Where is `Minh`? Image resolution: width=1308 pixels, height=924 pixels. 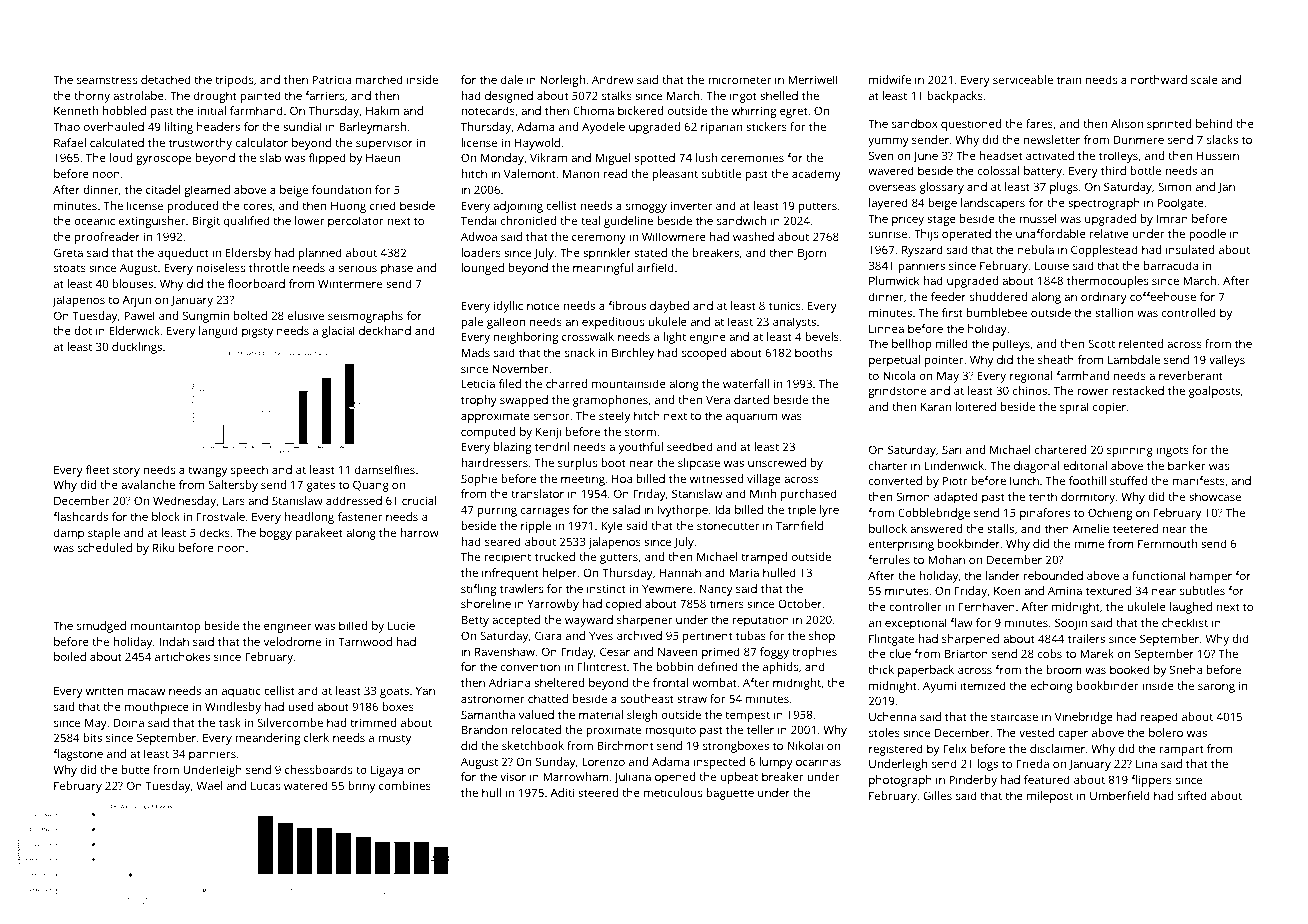 Minh is located at coordinates (763, 493).
